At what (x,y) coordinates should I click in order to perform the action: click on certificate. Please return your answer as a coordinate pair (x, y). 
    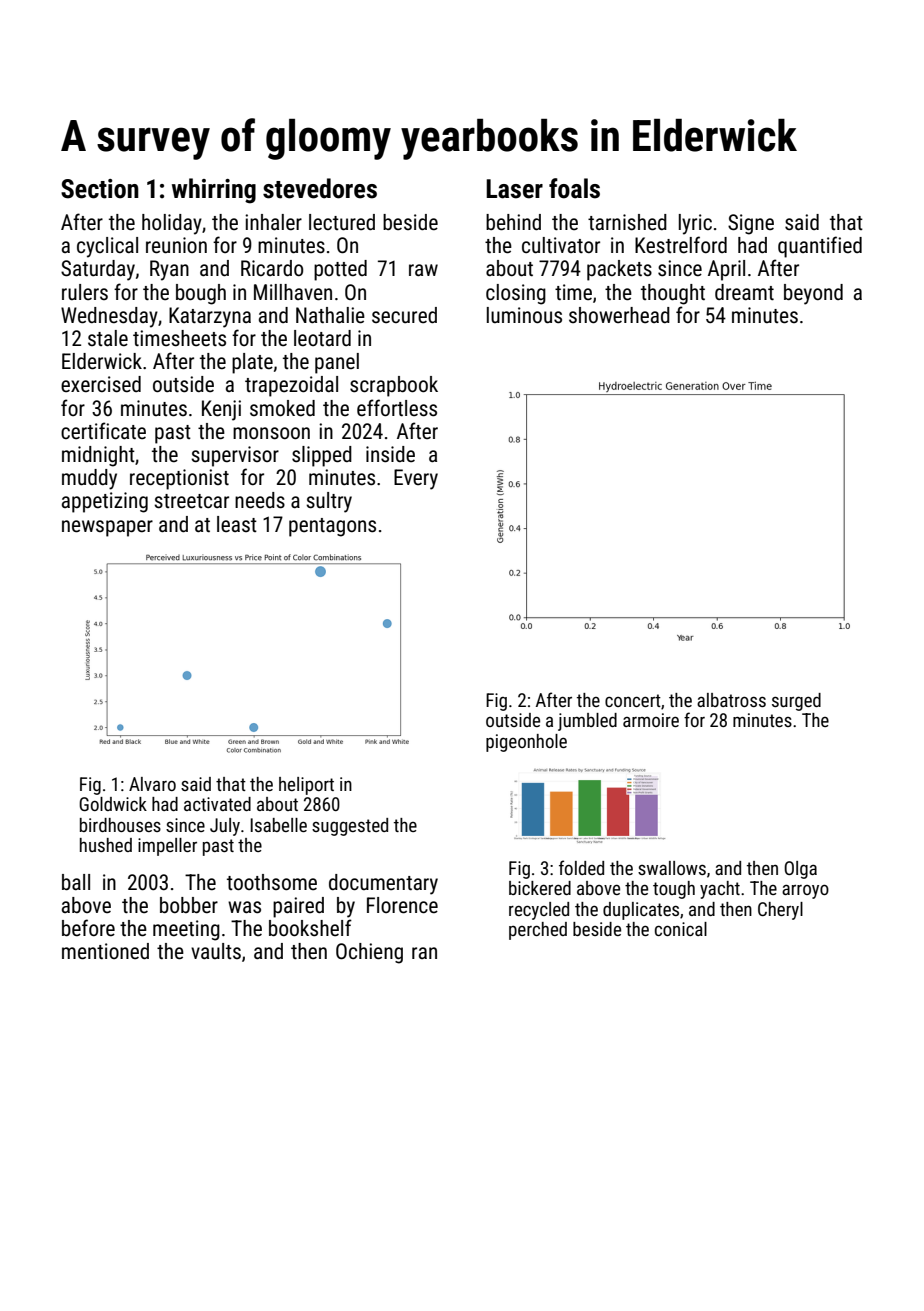
    Looking at the image, I should click on (103, 430).
